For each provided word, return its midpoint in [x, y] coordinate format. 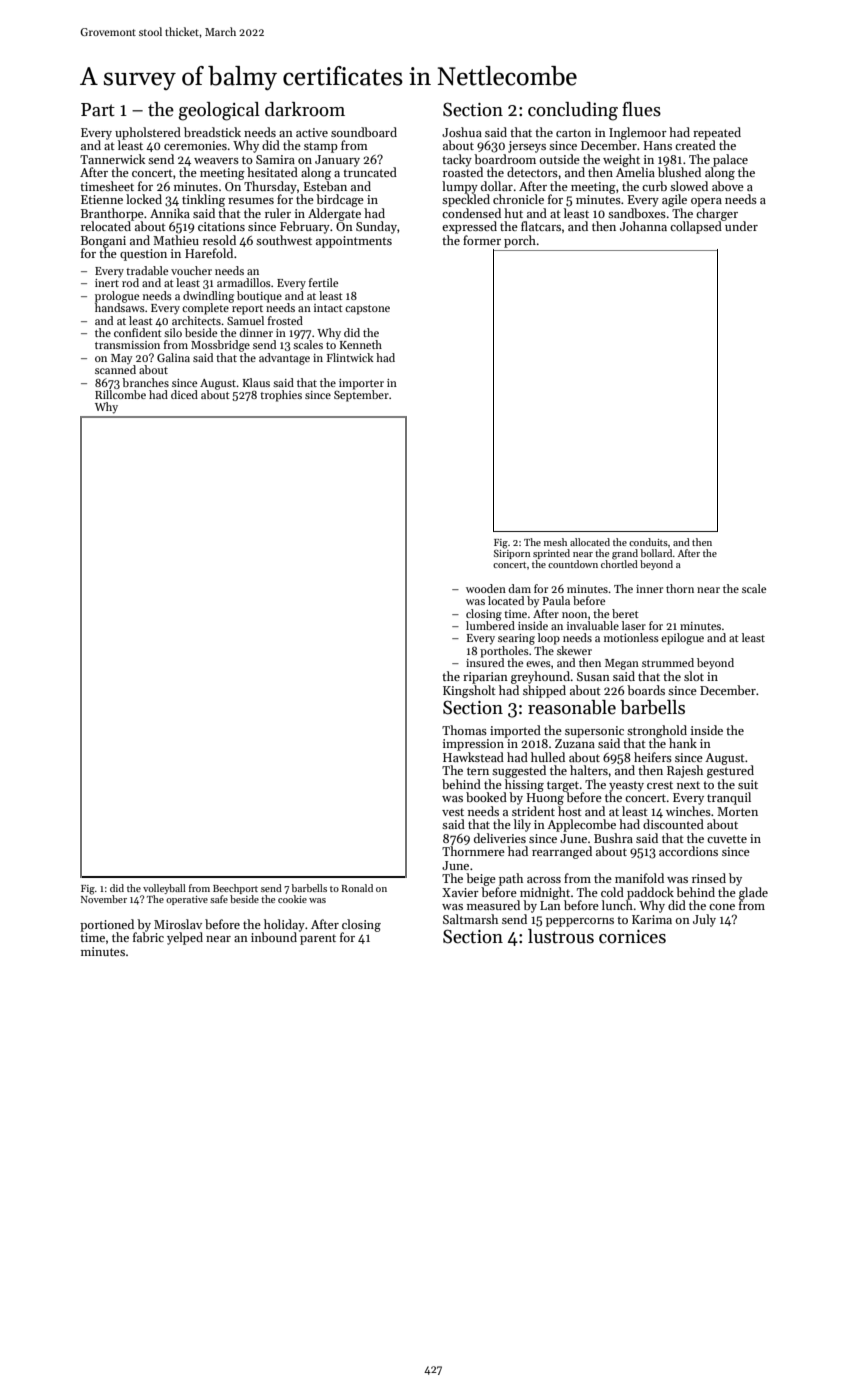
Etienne [102, 199]
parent [318, 939]
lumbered [490, 625]
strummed [668, 662]
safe [219, 899]
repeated [717, 133]
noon [574, 615]
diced [184, 394]
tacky [457, 160]
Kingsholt [469, 691]
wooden [486, 588]
